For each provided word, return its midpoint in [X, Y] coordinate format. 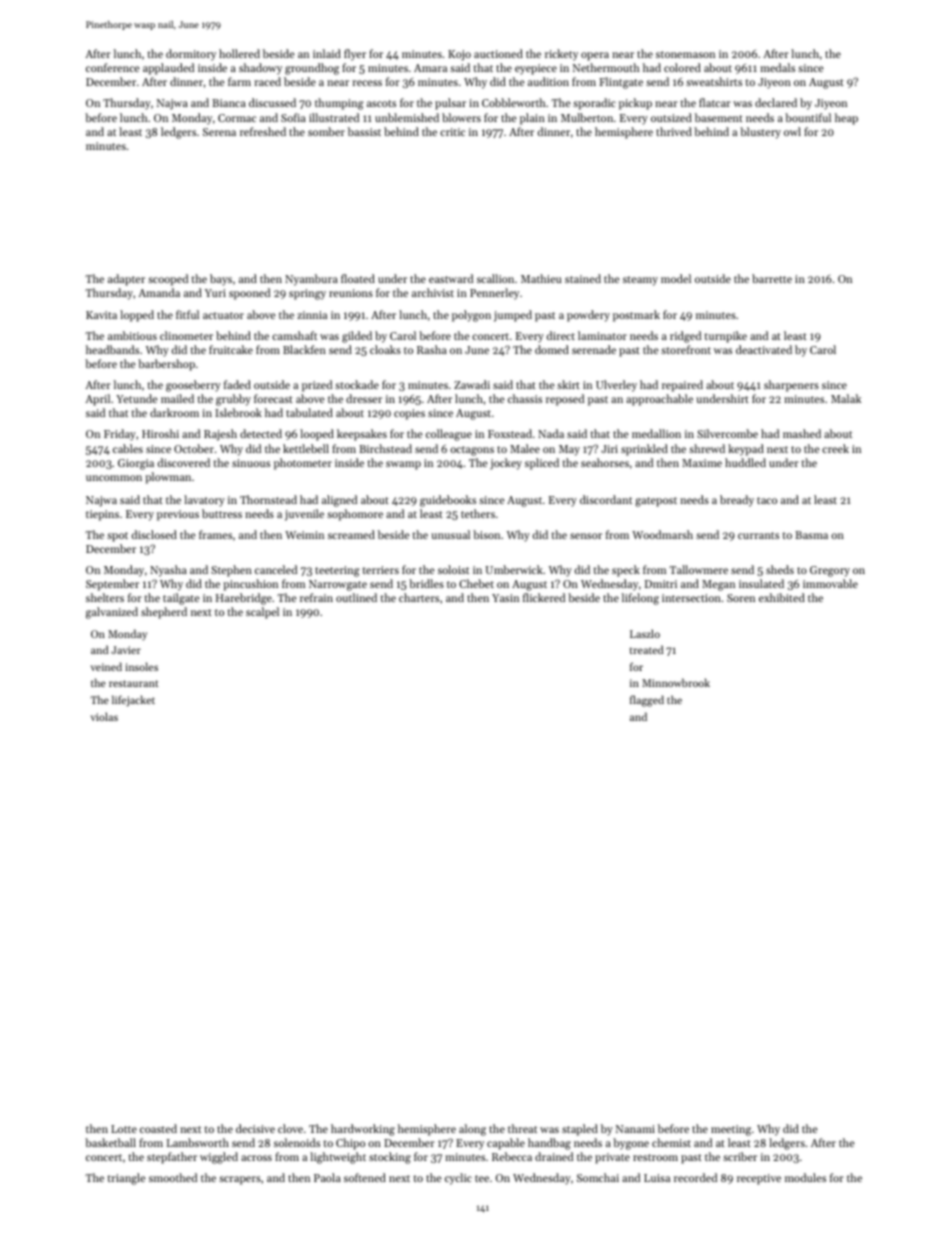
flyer [355, 55]
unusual [450, 534]
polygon [471, 316]
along [472, 1130]
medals [777, 67]
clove [290, 1128]
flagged [647, 701]
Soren [741, 598]
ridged [685, 337]
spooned [249, 294]
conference [113, 67]
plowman [168, 478]
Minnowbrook [676, 682]
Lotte [124, 1129]
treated [646, 649]
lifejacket [133, 701]
